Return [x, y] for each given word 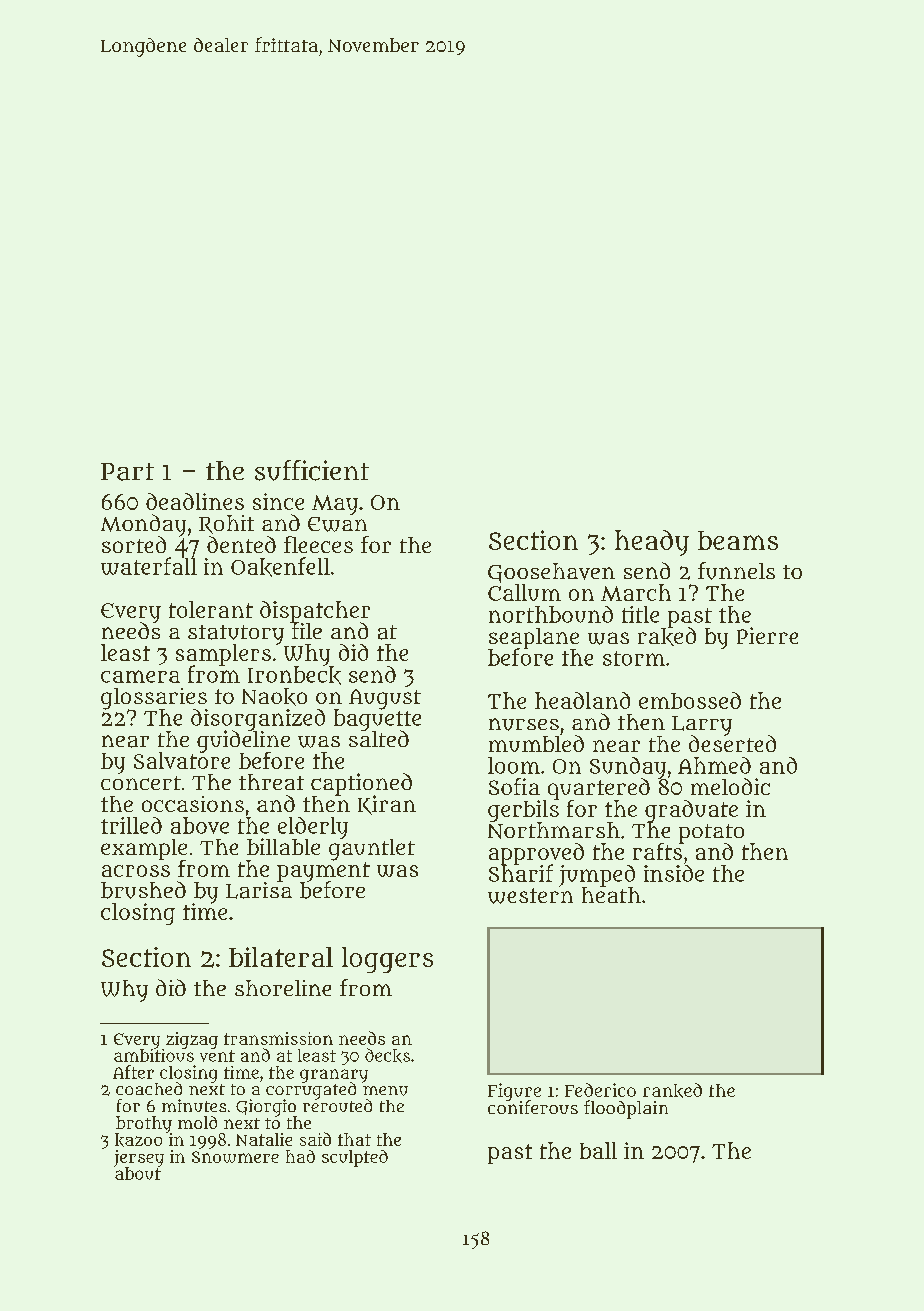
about [138, 1173]
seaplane [534, 638]
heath [611, 895]
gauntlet [372, 850]
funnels [736, 571]
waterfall [149, 566]
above [200, 825]
